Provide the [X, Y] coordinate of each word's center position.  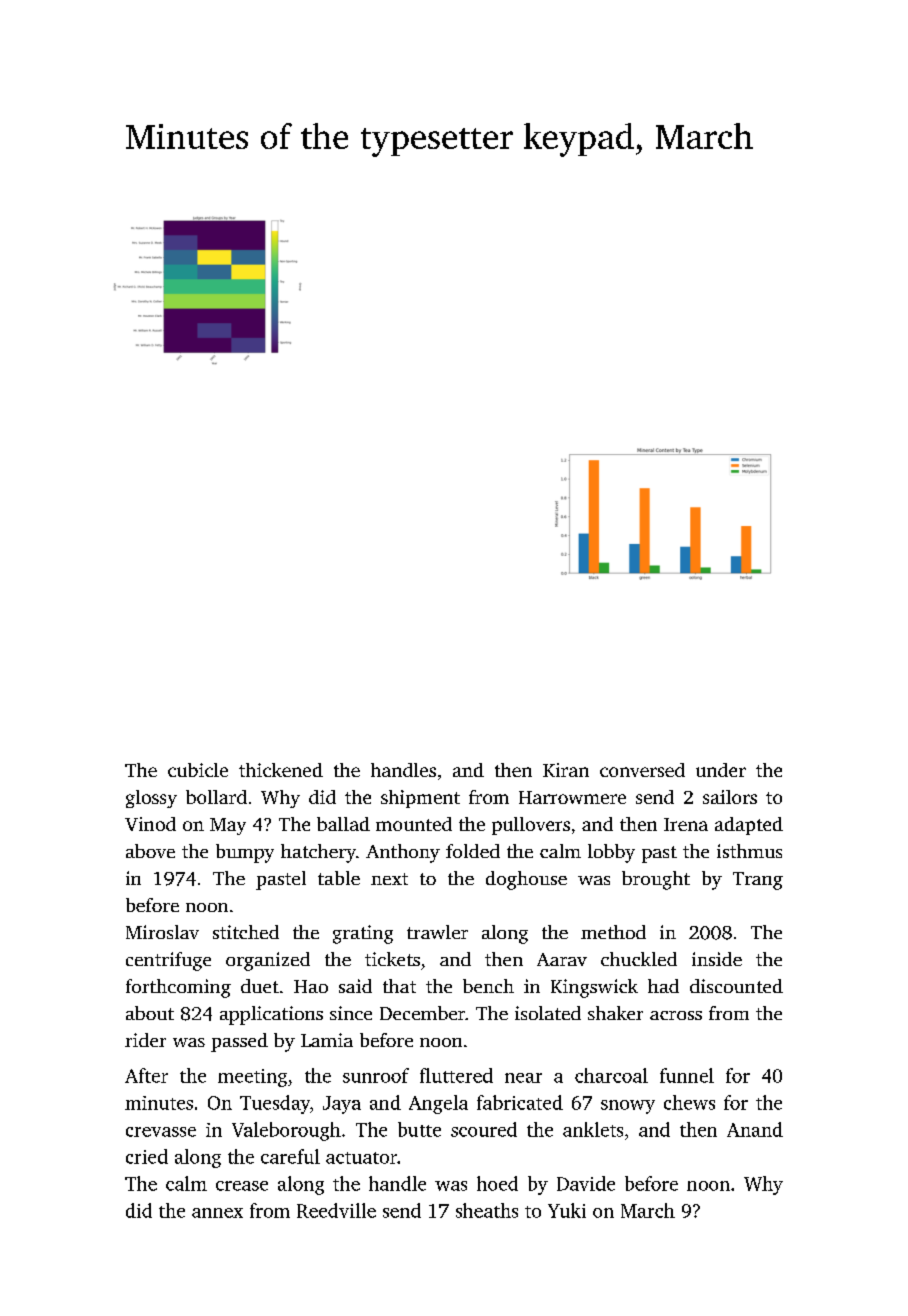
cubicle [198, 770]
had [663, 986]
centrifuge [168, 961]
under [721, 770]
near [523, 1078]
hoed [497, 1183]
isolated [548, 1013]
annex [217, 1213]
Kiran [566, 770]
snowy [628, 1107]
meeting [252, 1078]
